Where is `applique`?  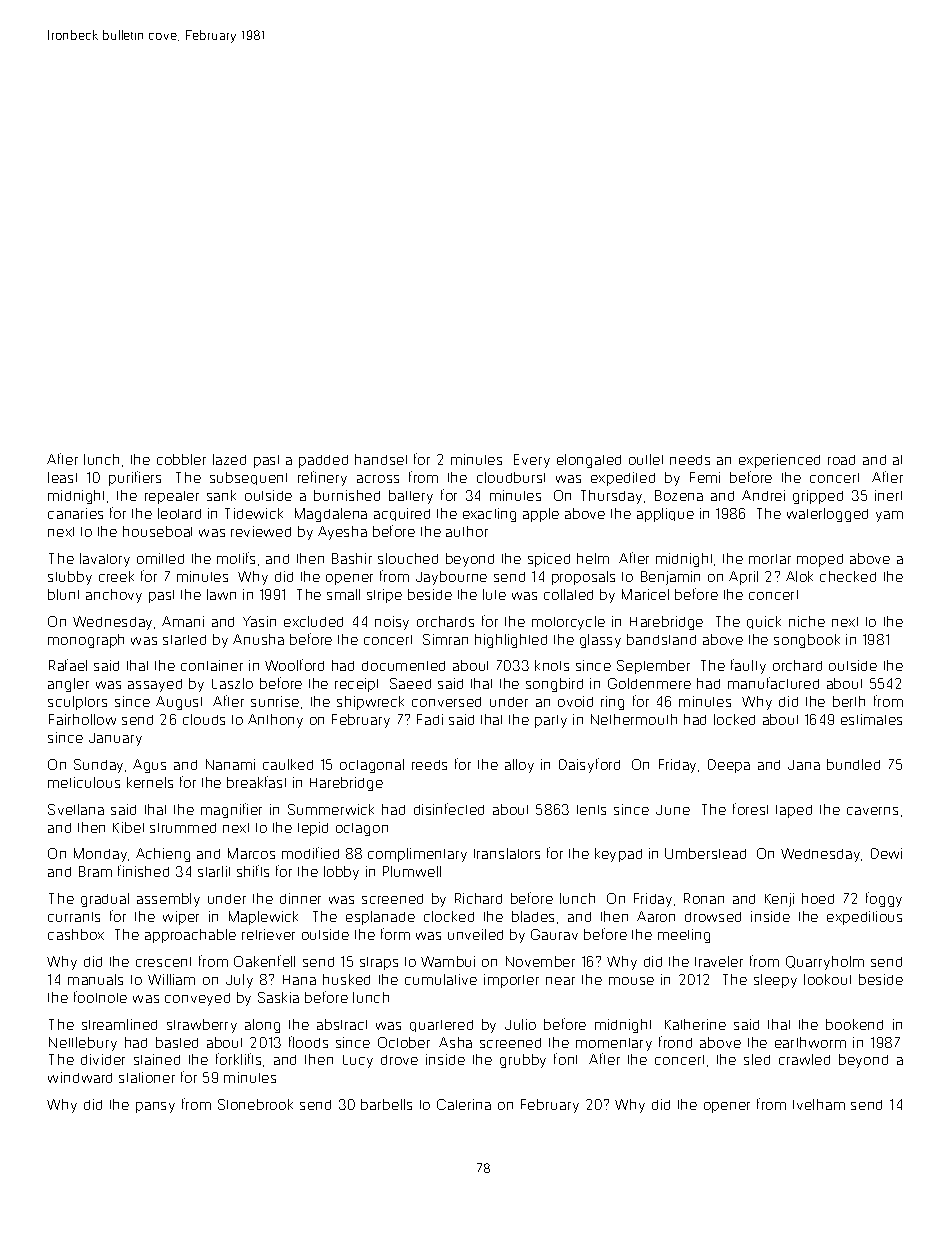
applique is located at coordinates (665, 515).
